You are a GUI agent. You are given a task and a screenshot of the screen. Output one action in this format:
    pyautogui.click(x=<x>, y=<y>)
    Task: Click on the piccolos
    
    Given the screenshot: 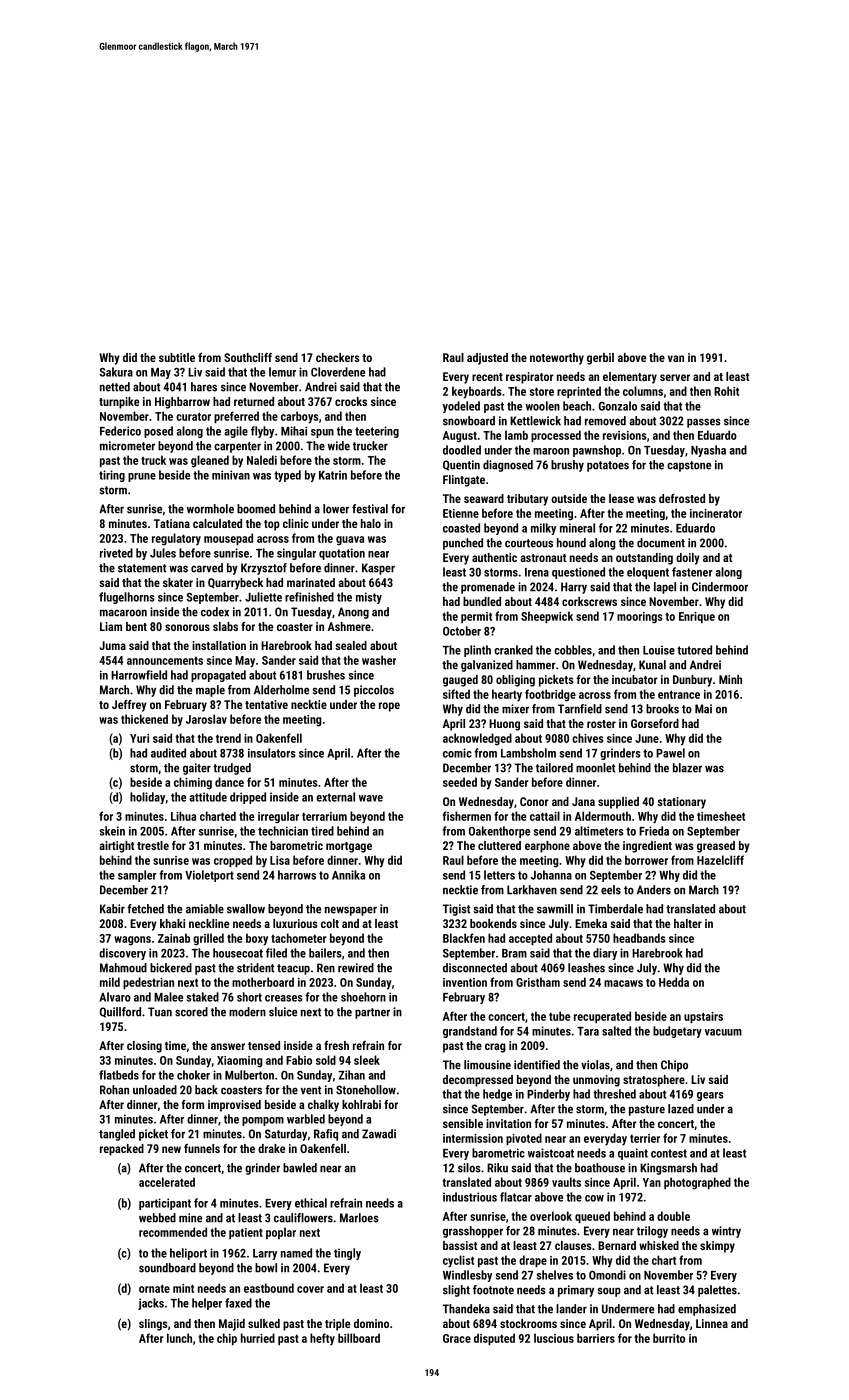 What is the action you would take?
    pyautogui.click(x=374, y=691)
